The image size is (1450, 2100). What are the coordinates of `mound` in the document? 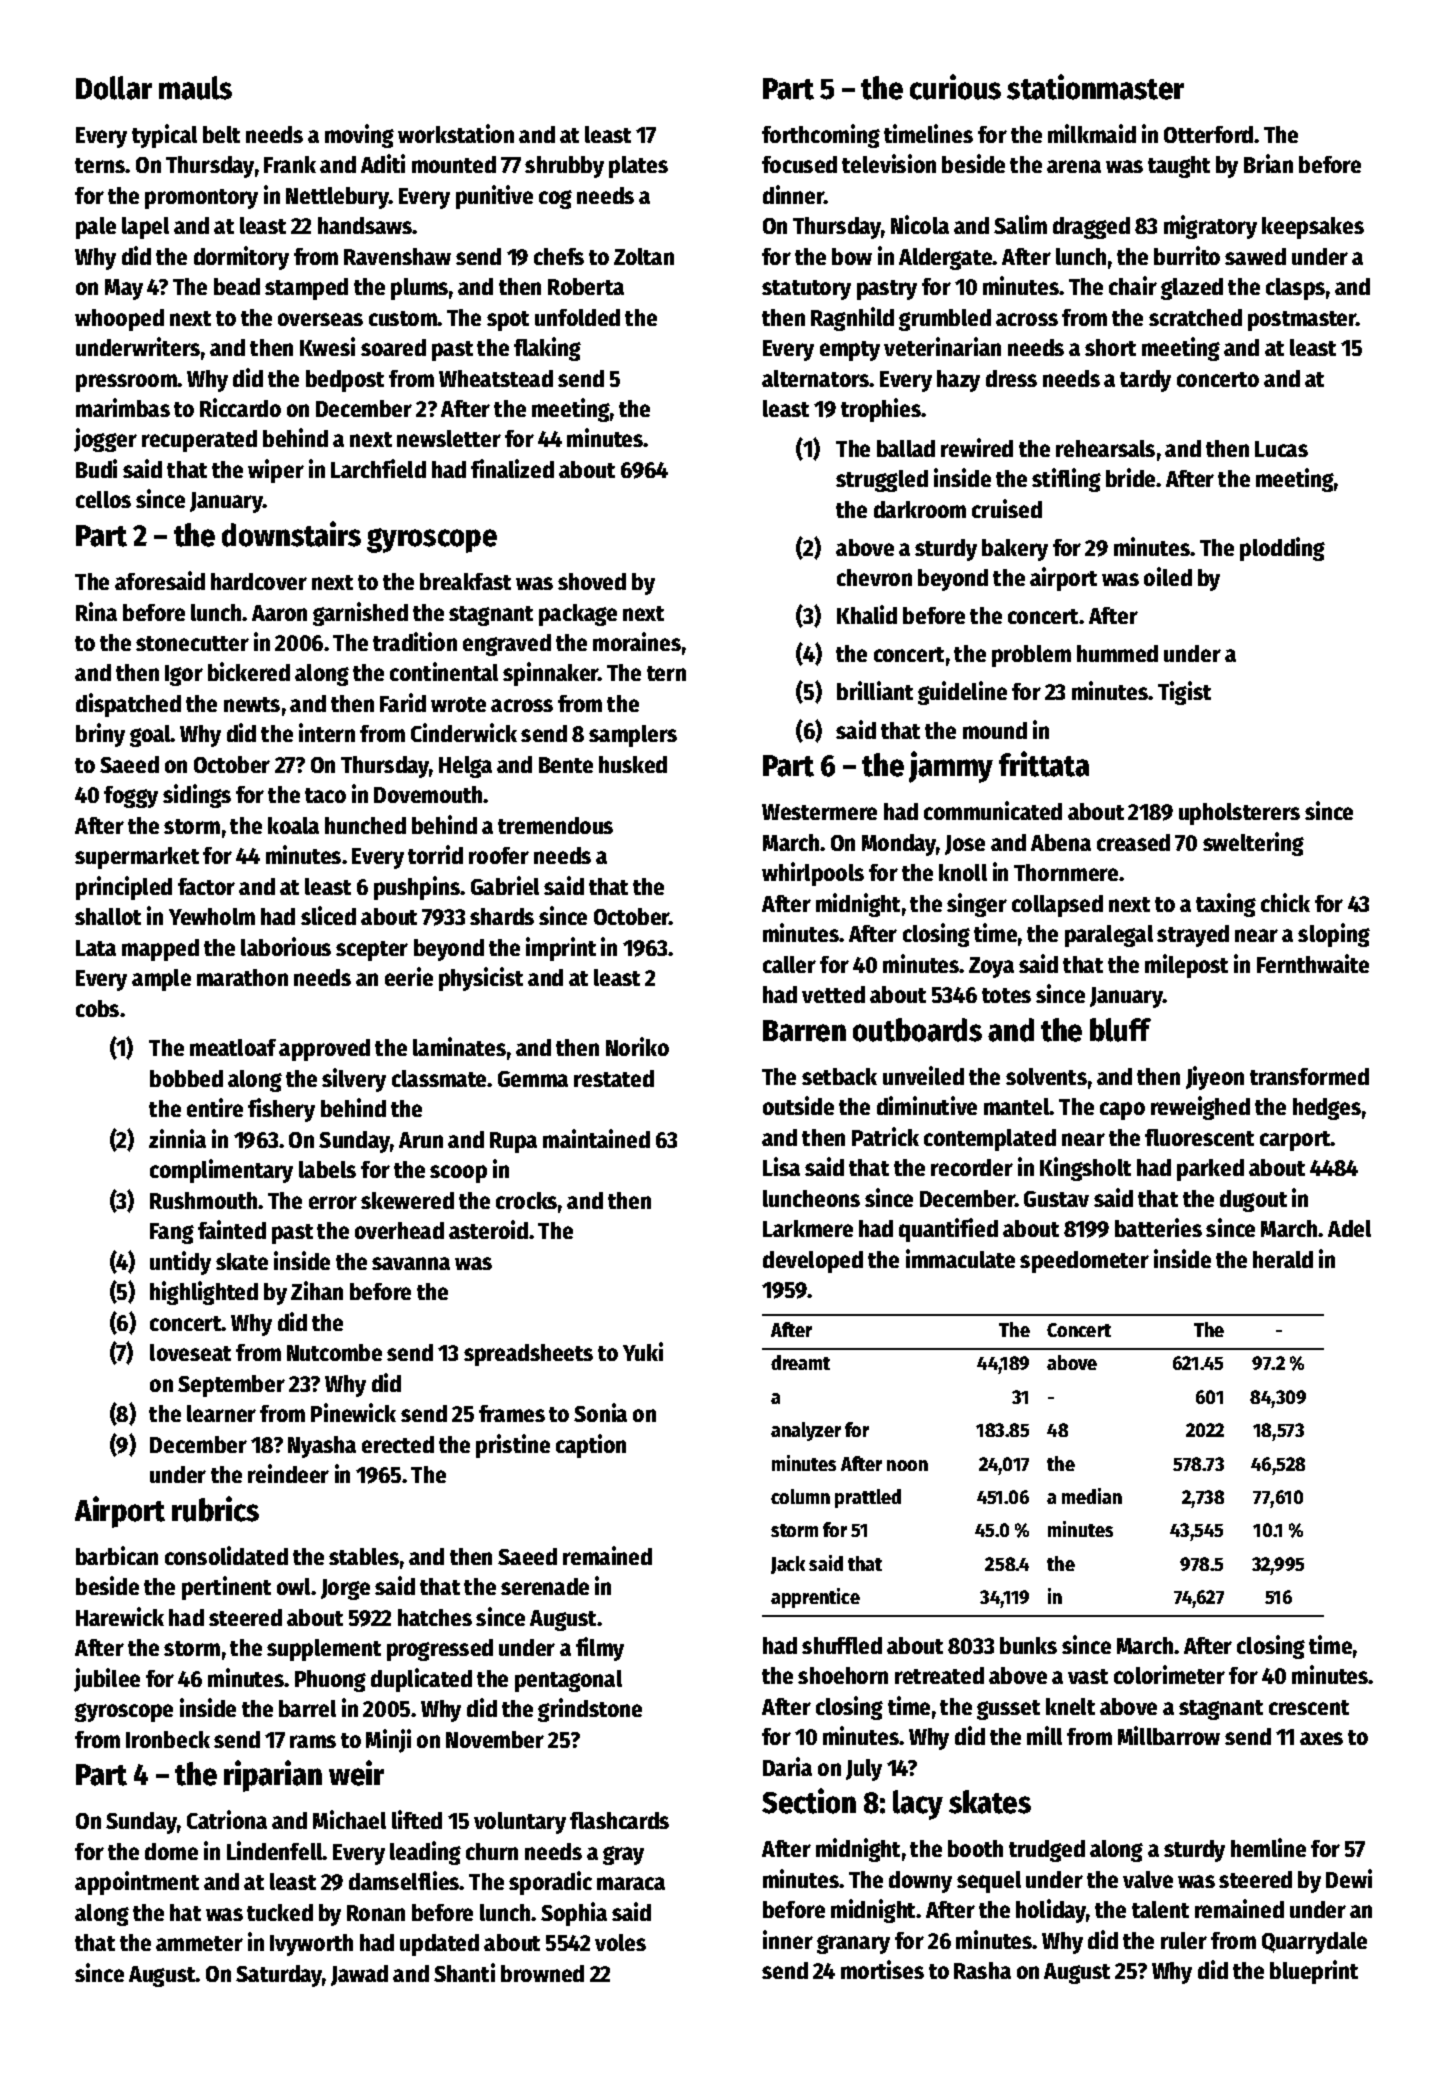 It's located at (995, 730).
